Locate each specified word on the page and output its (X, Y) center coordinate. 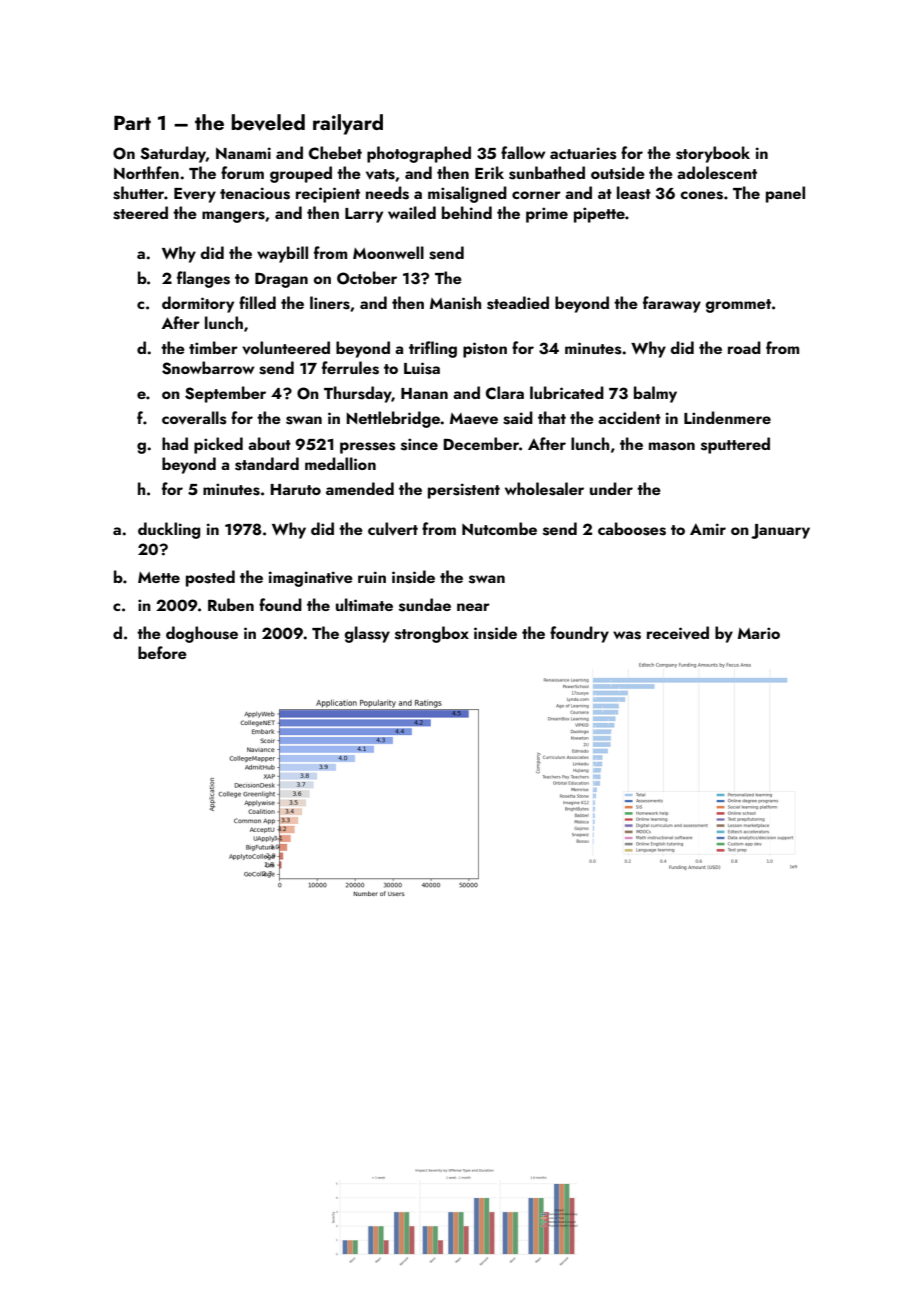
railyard (348, 124)
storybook (713, 154)
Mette (159, 577)
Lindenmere (727, 417)
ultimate (364, 604)
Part (132, 122)
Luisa (422, 368)
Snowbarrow (208, 368)
